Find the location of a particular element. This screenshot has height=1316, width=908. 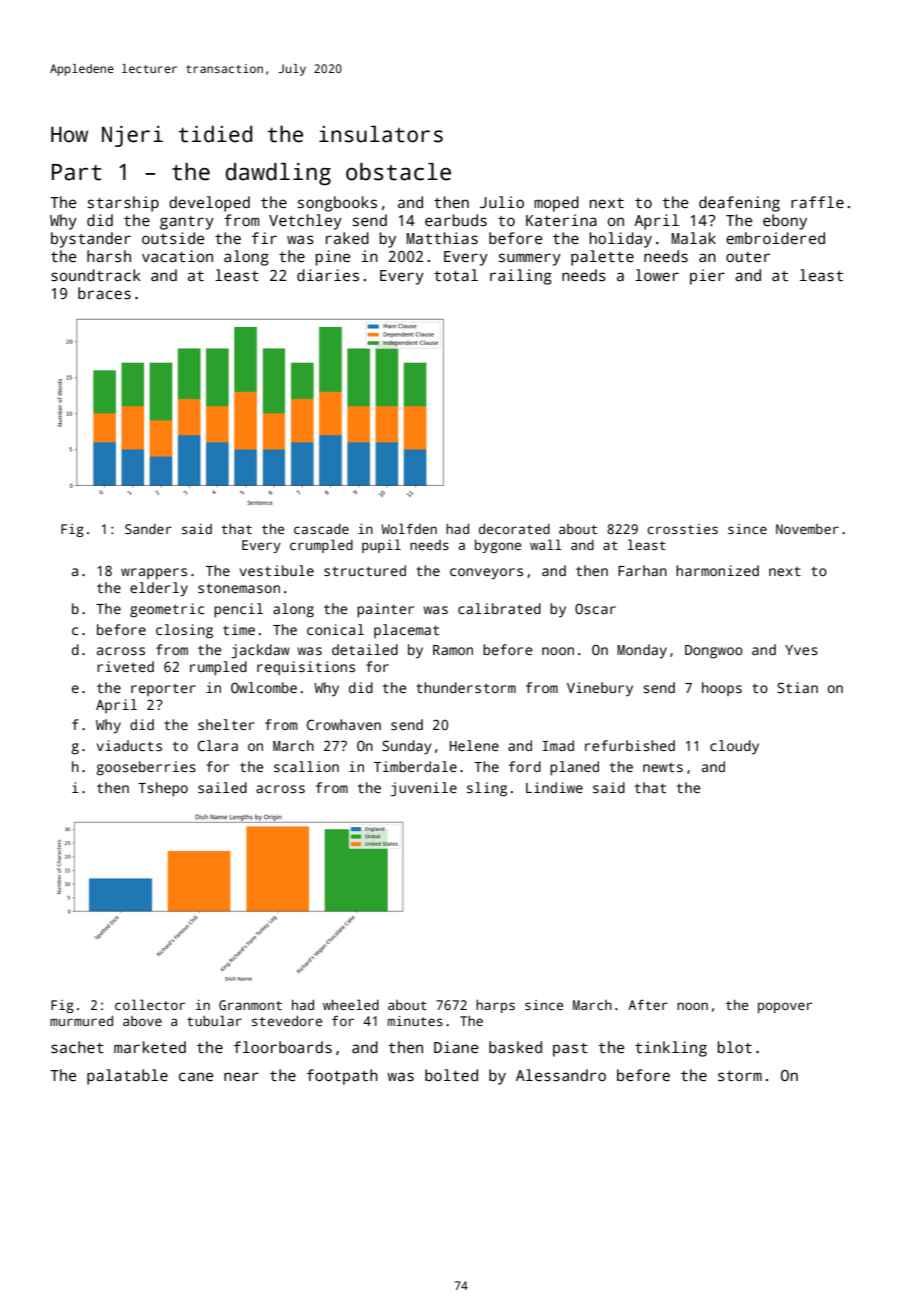

riveted is located at coordinates (125, 666).
